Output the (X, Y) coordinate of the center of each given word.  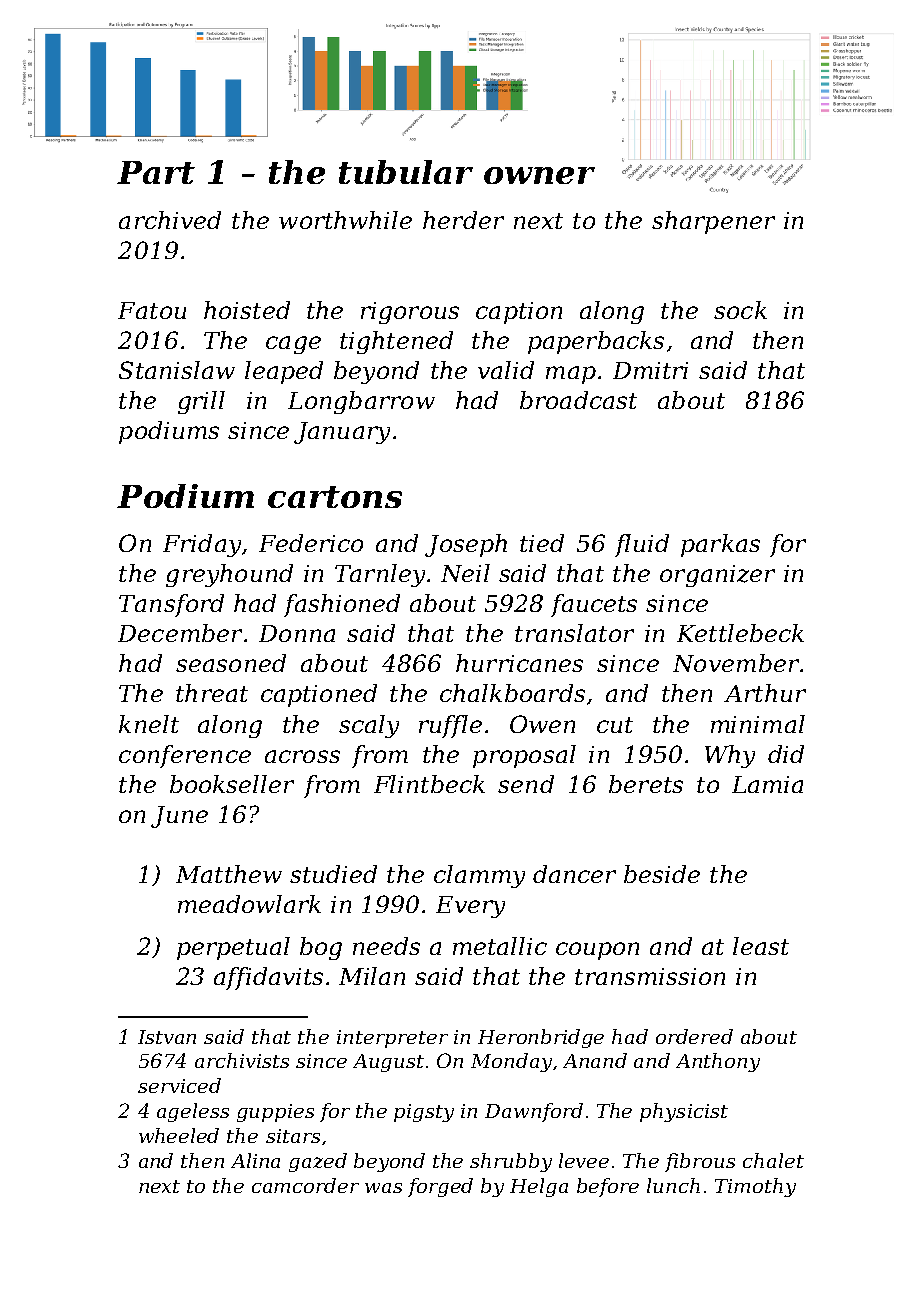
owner (539, 175)
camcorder (305, 1185)
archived (170, 220)
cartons (335, 497)
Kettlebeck (740, 633)
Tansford (171, 605)
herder (463, 220)
